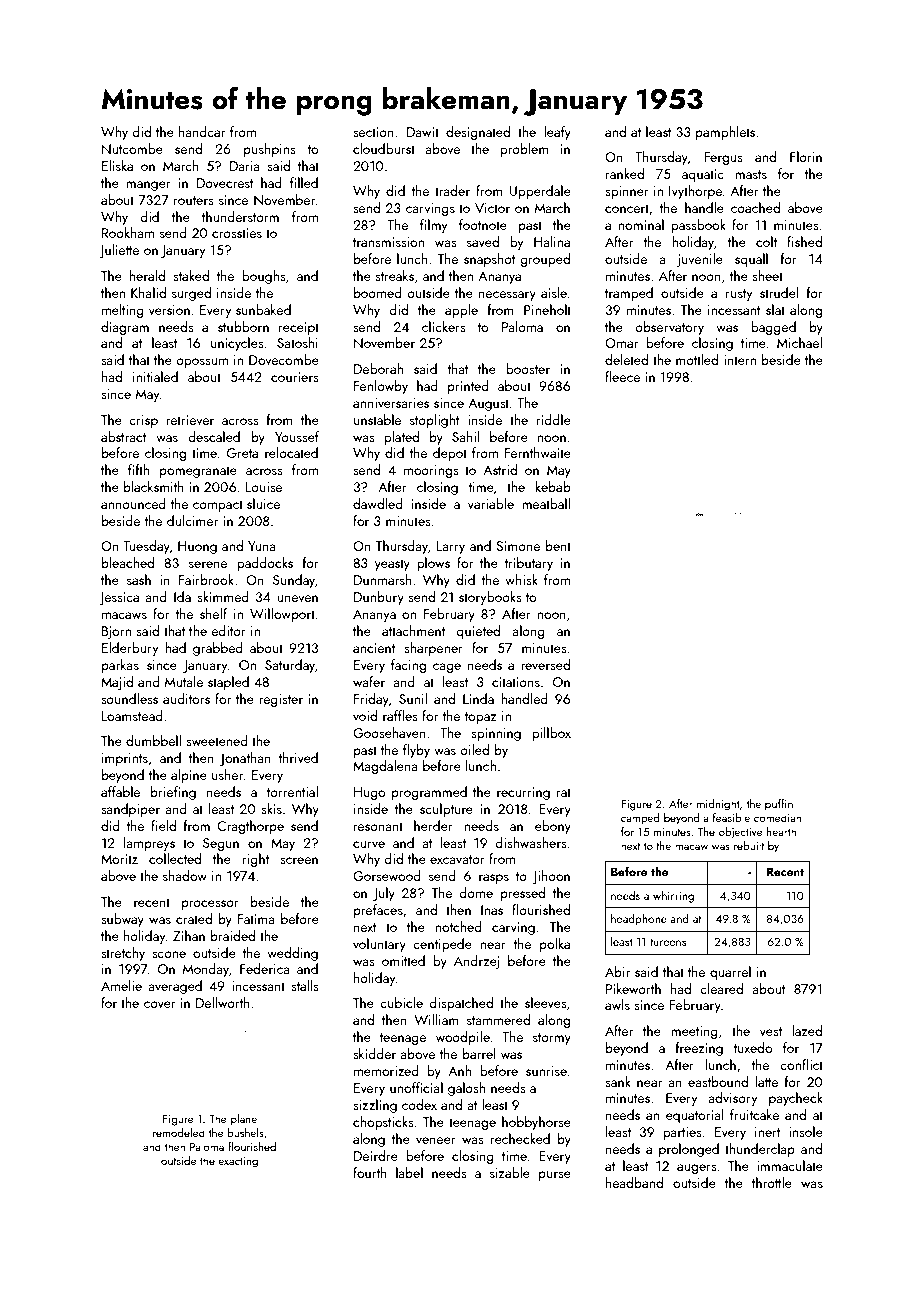  I want to click on intern, so click(740, 360).
